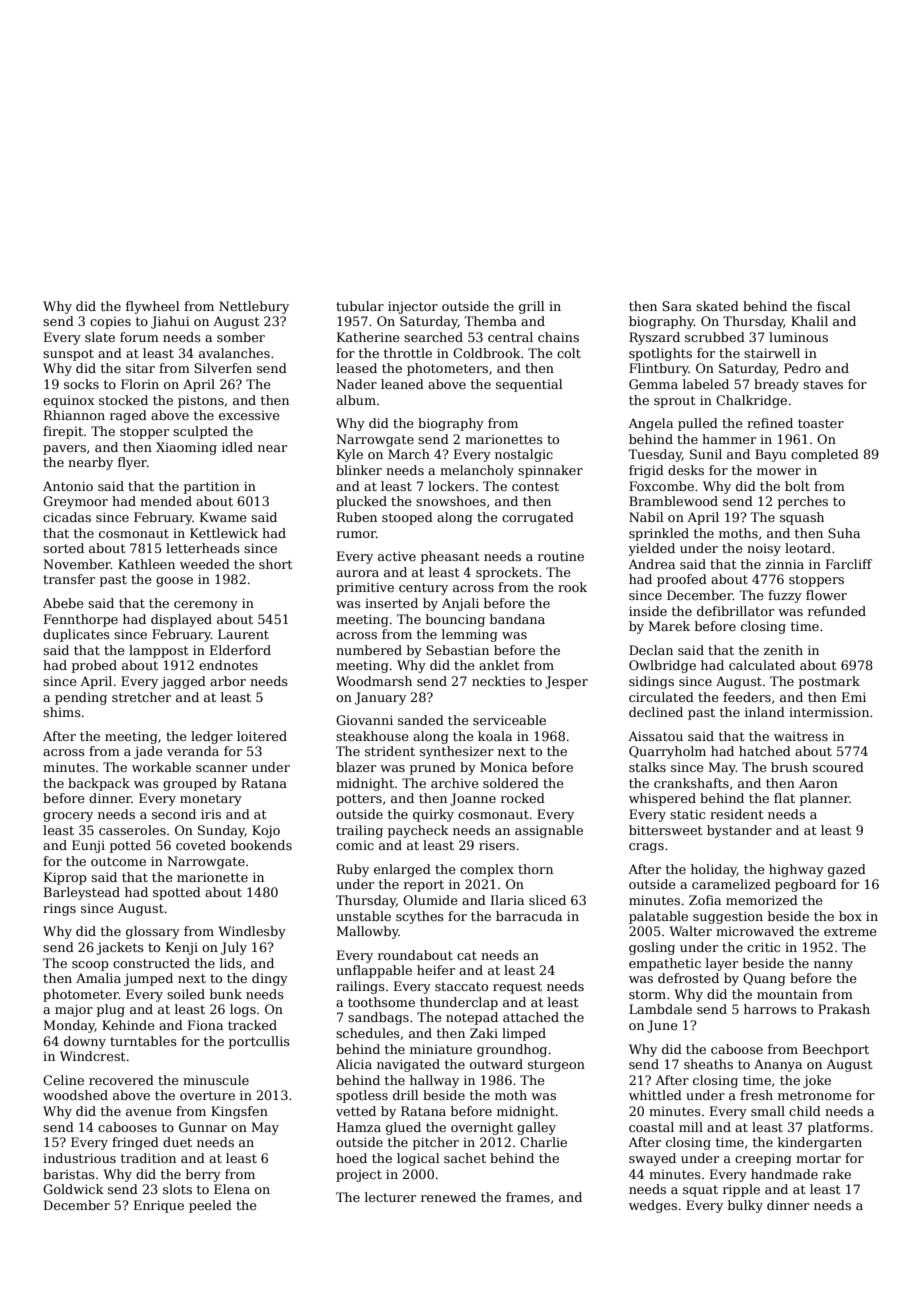  What do you see at coordinates (153, 307) in the screenshot?
I see `flywheel` at bounding box center [153, 307].
